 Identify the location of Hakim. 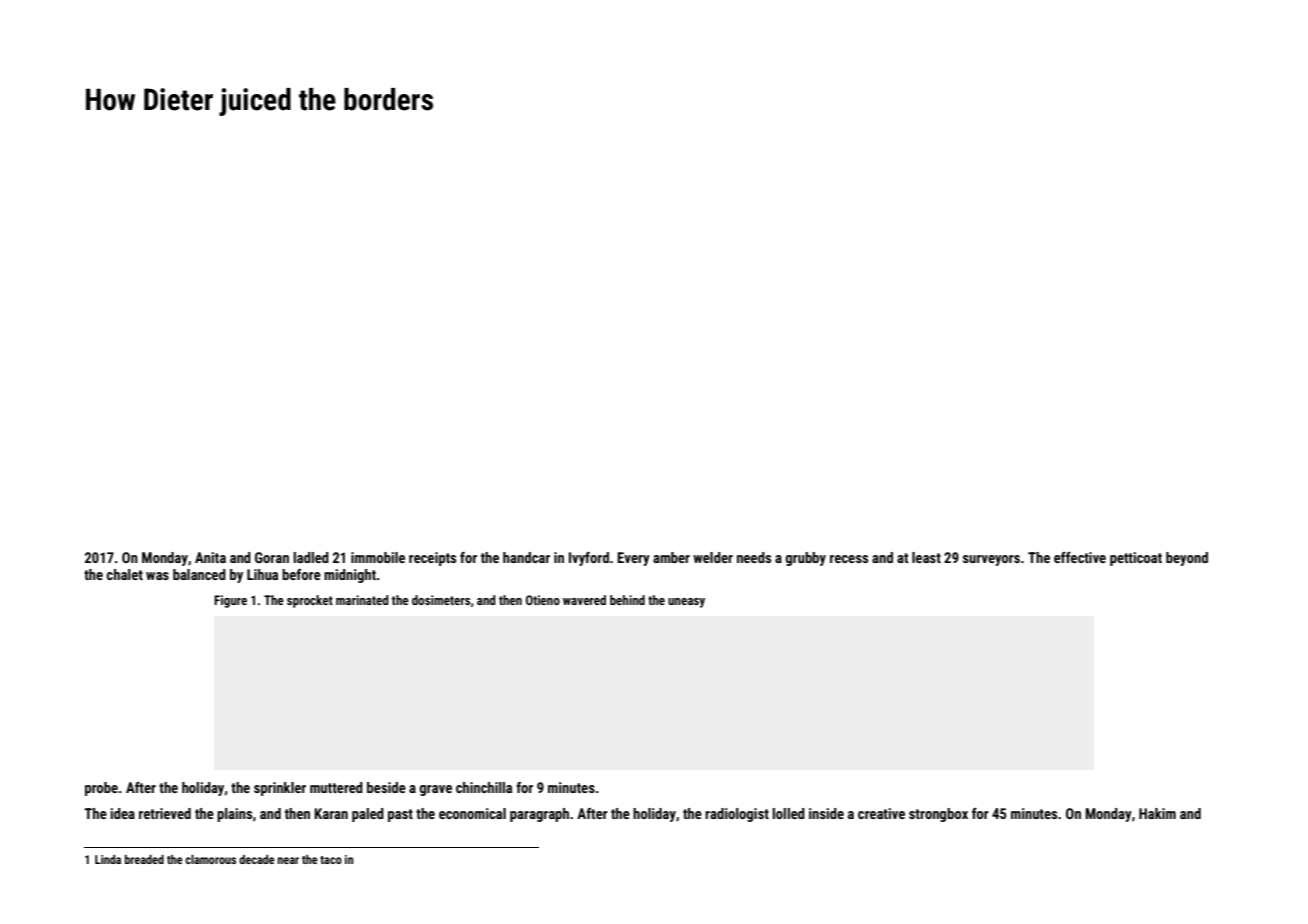
(1157, 813).
